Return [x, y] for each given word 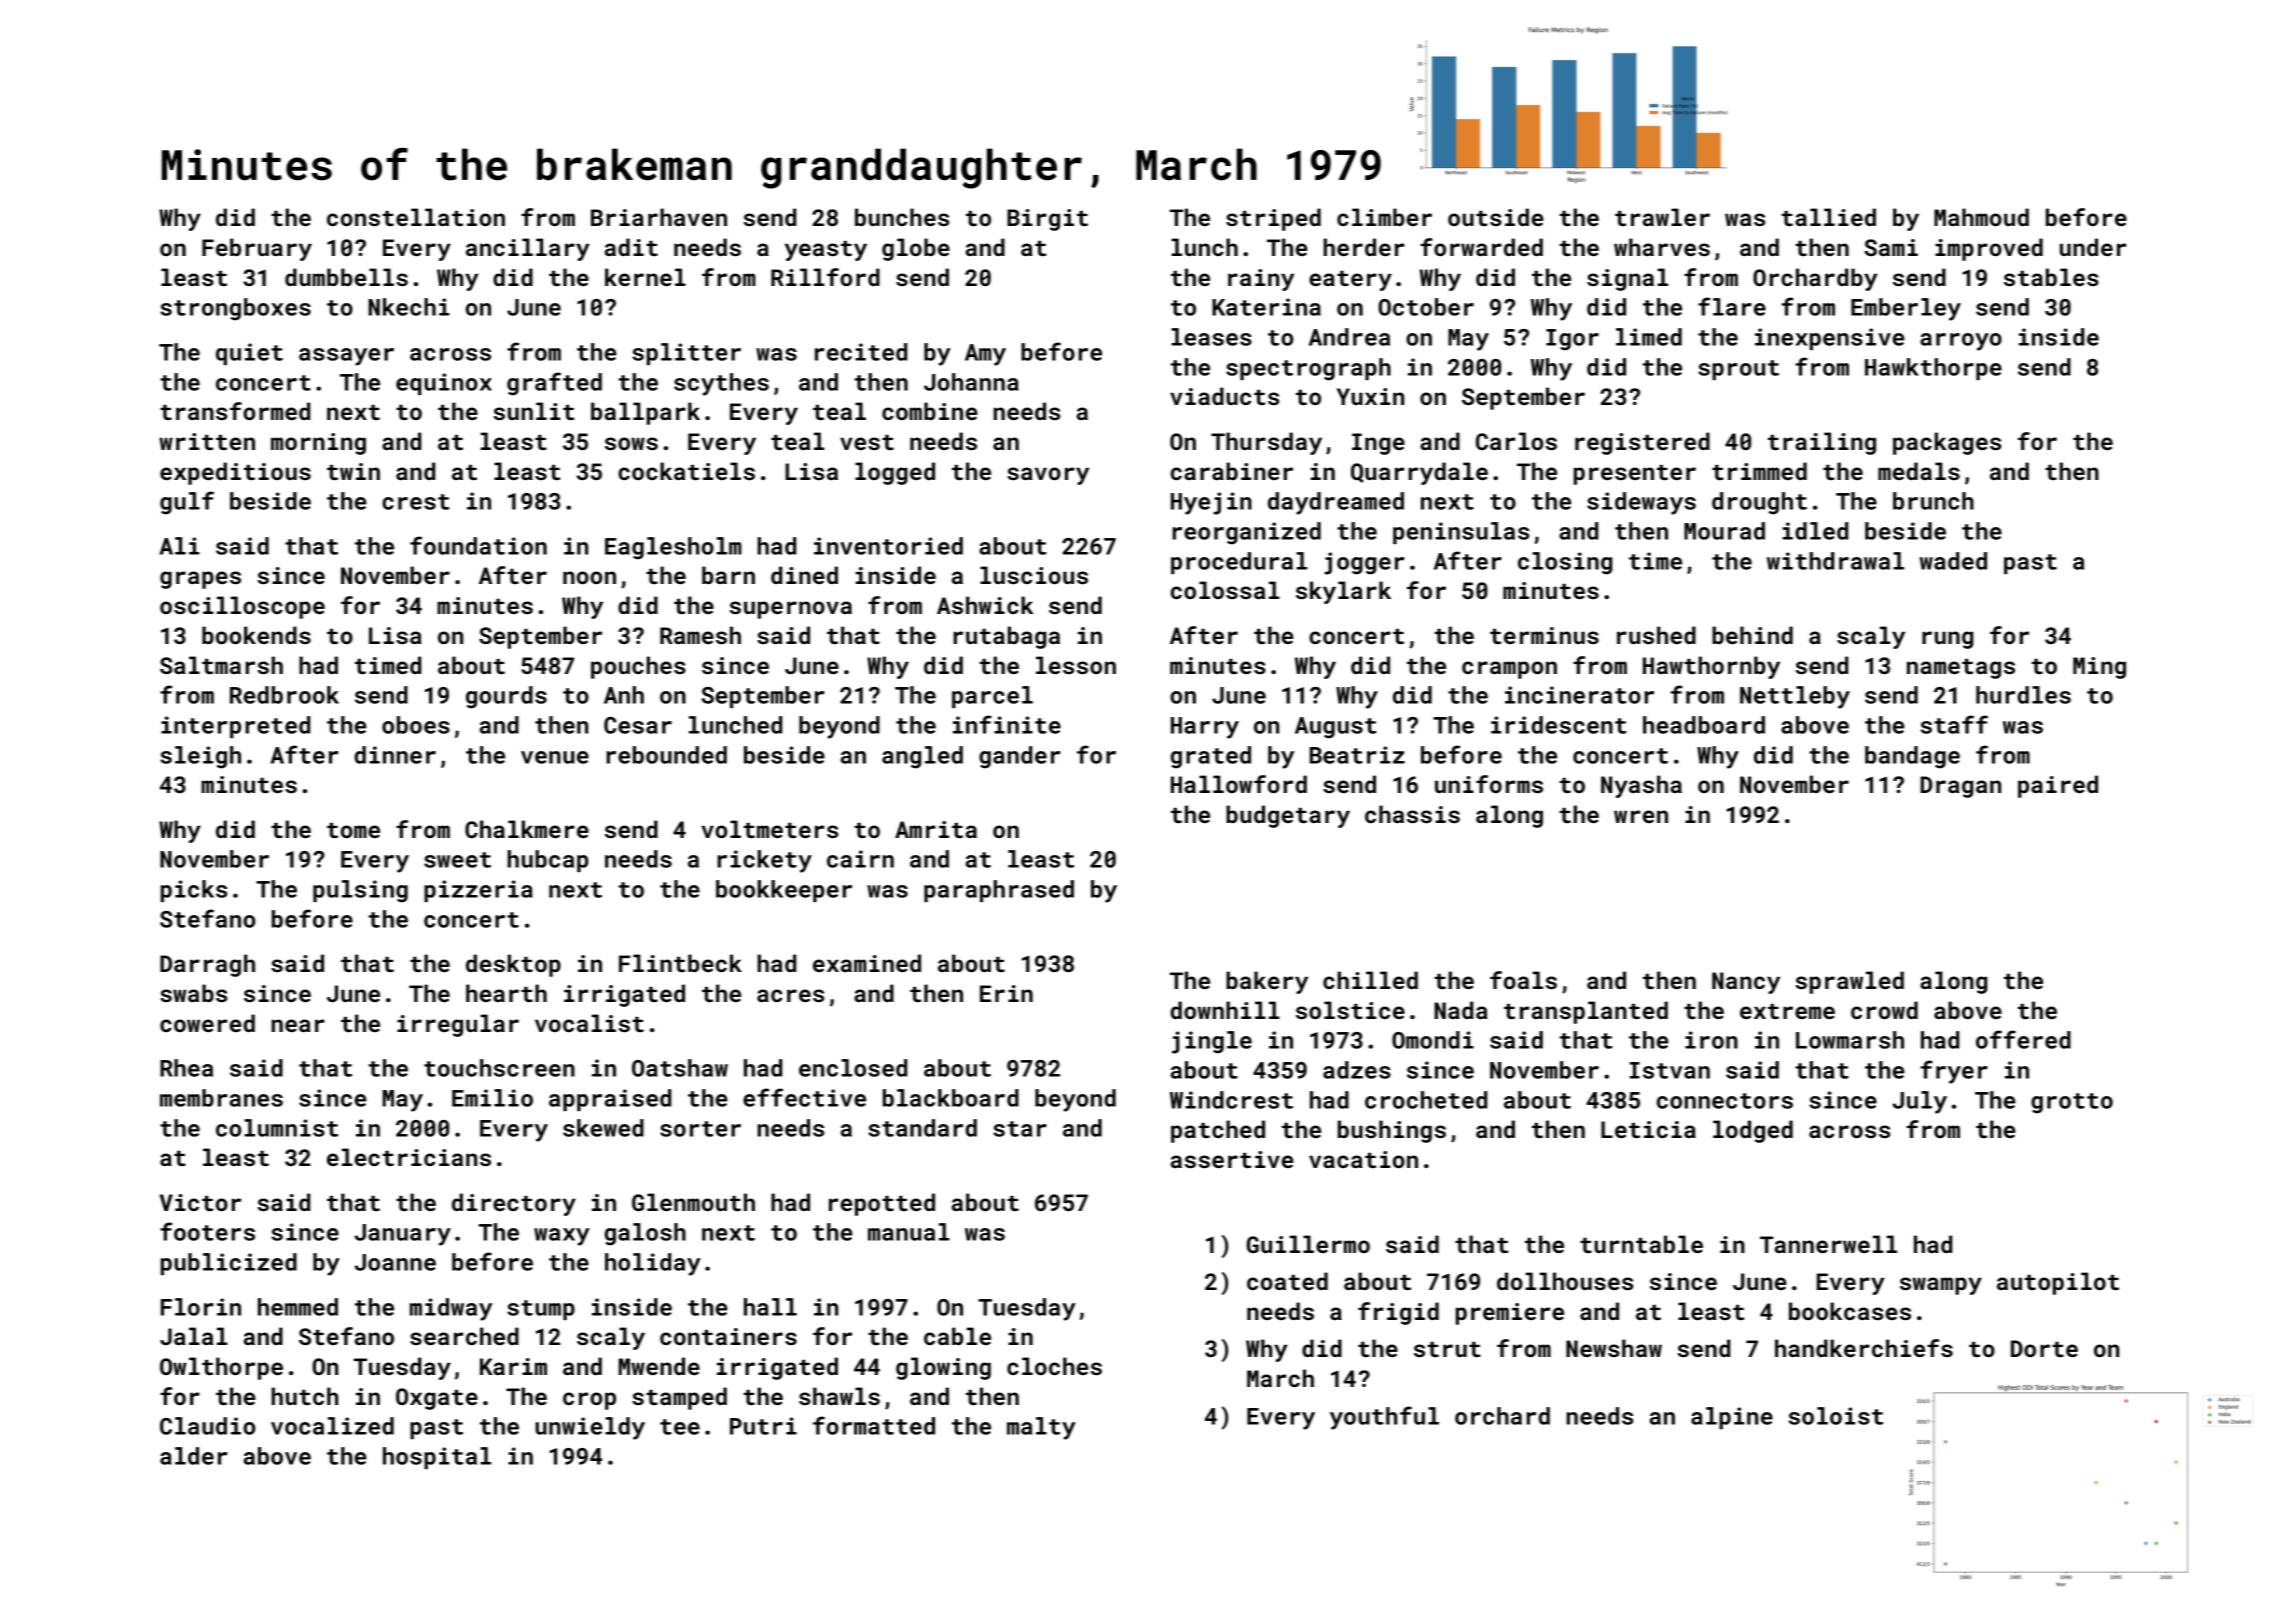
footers [207, 1231]
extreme [1787, 1011]
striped [1273, 219]
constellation [416, 217]
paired [2058, 786]
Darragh [207, 965]
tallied [1828, 217]
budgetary [1288, 816]
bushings [1392, 1131]
